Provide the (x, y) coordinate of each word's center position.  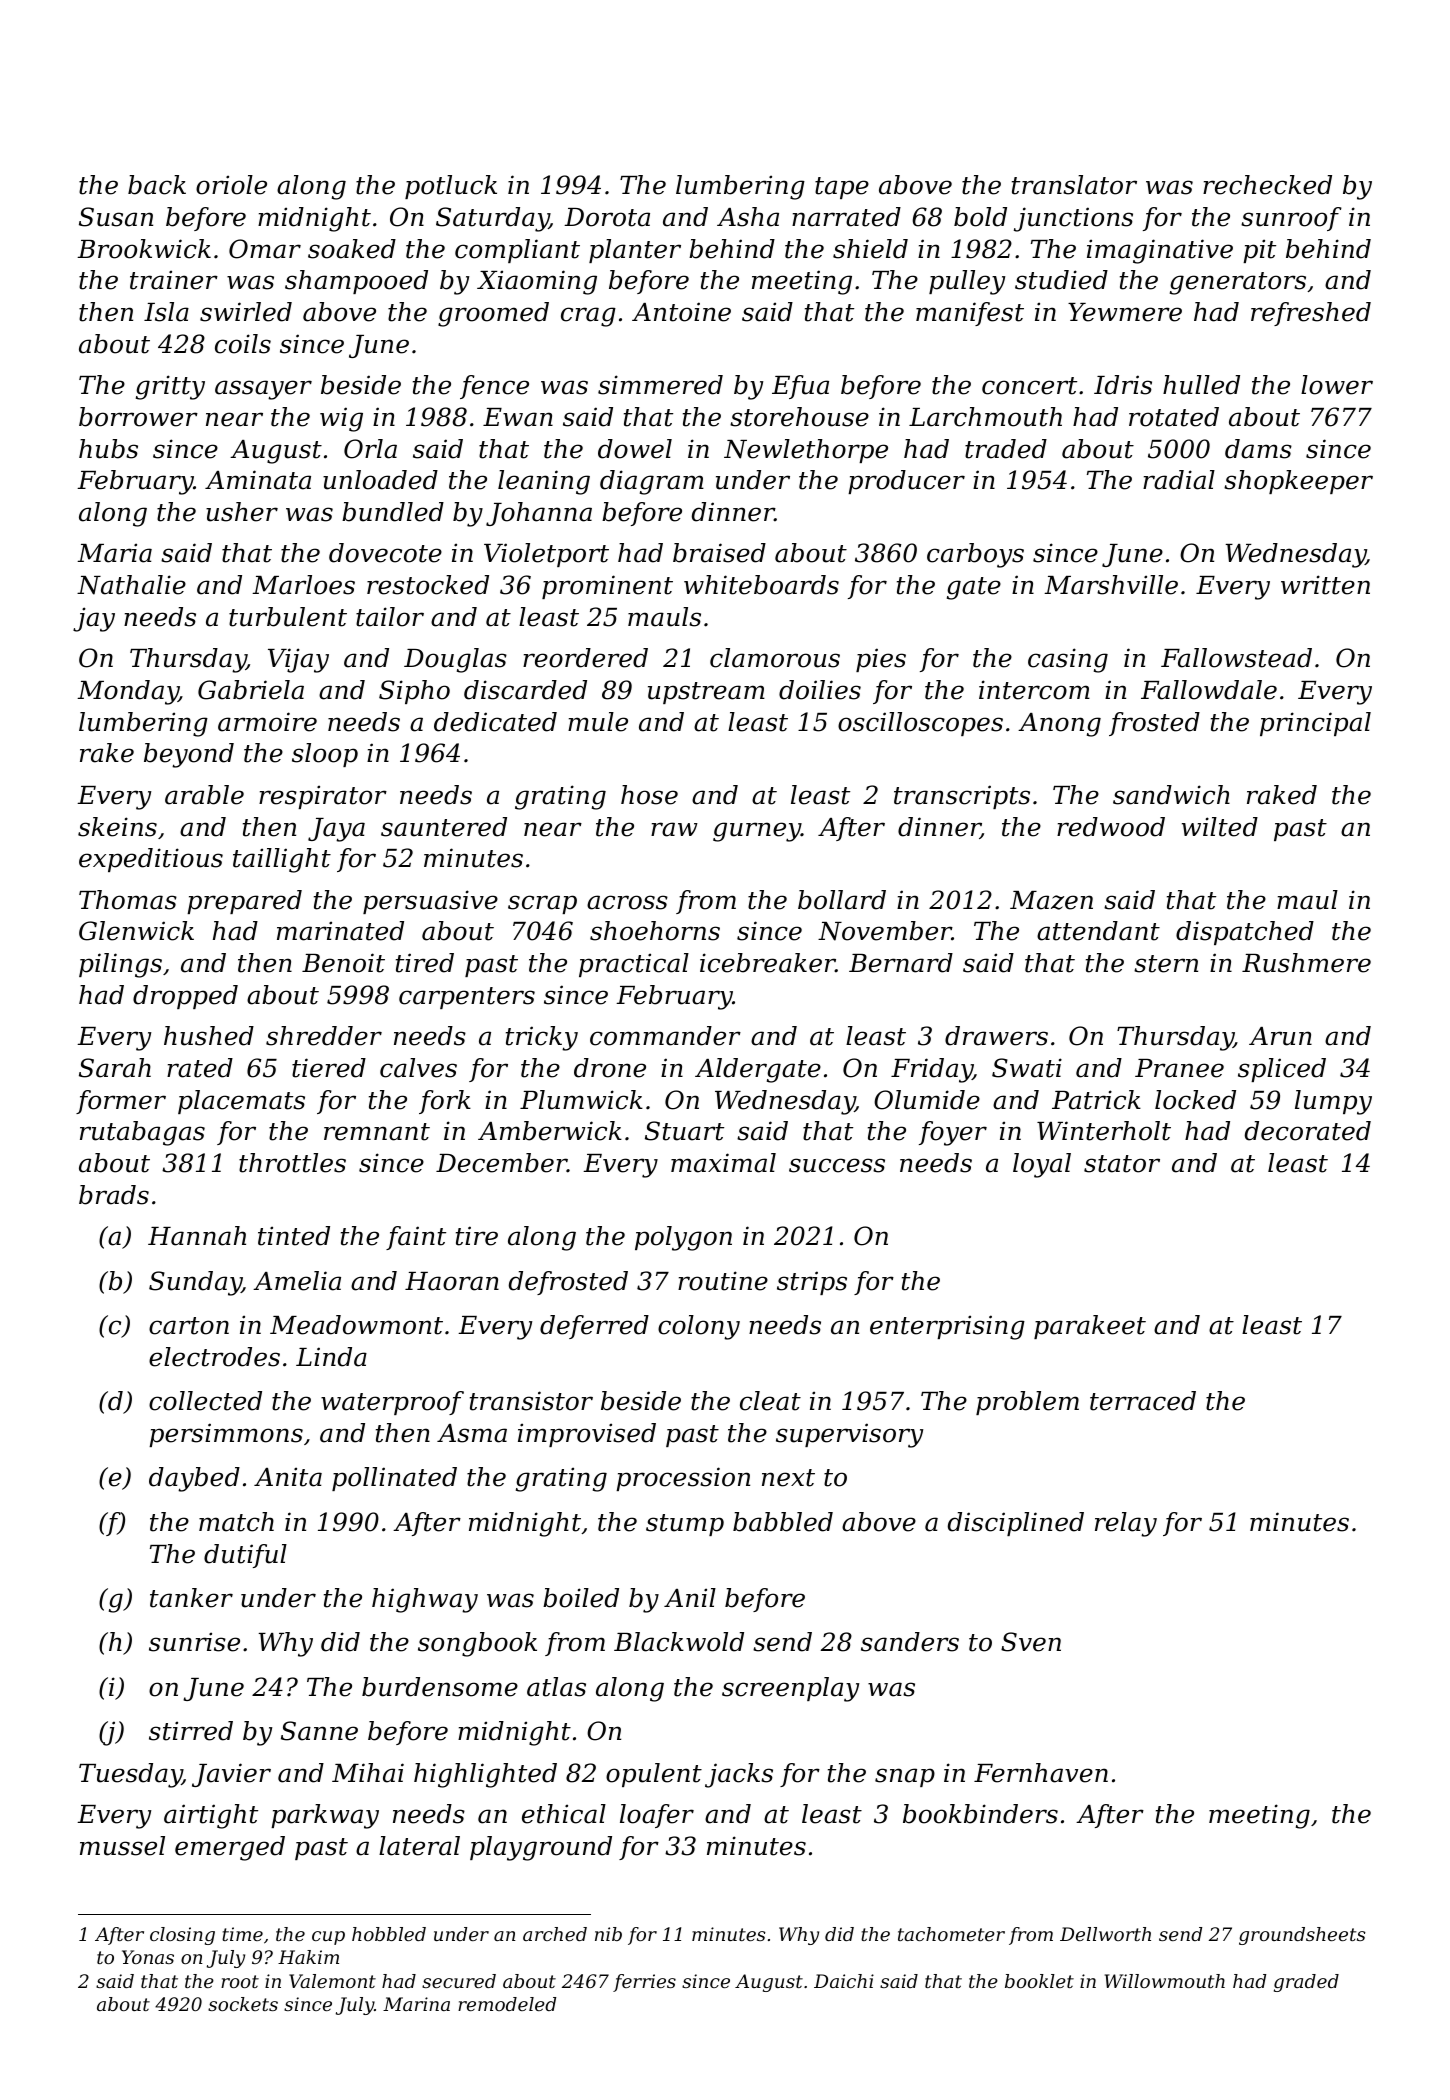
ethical (564, 1814)
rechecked (1267, 185)
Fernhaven (1041, 1773)
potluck (451, 187)
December (501, 1163)
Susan (116, 217)
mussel (122, 1846)
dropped (185, 997)
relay (1126, 1524)
